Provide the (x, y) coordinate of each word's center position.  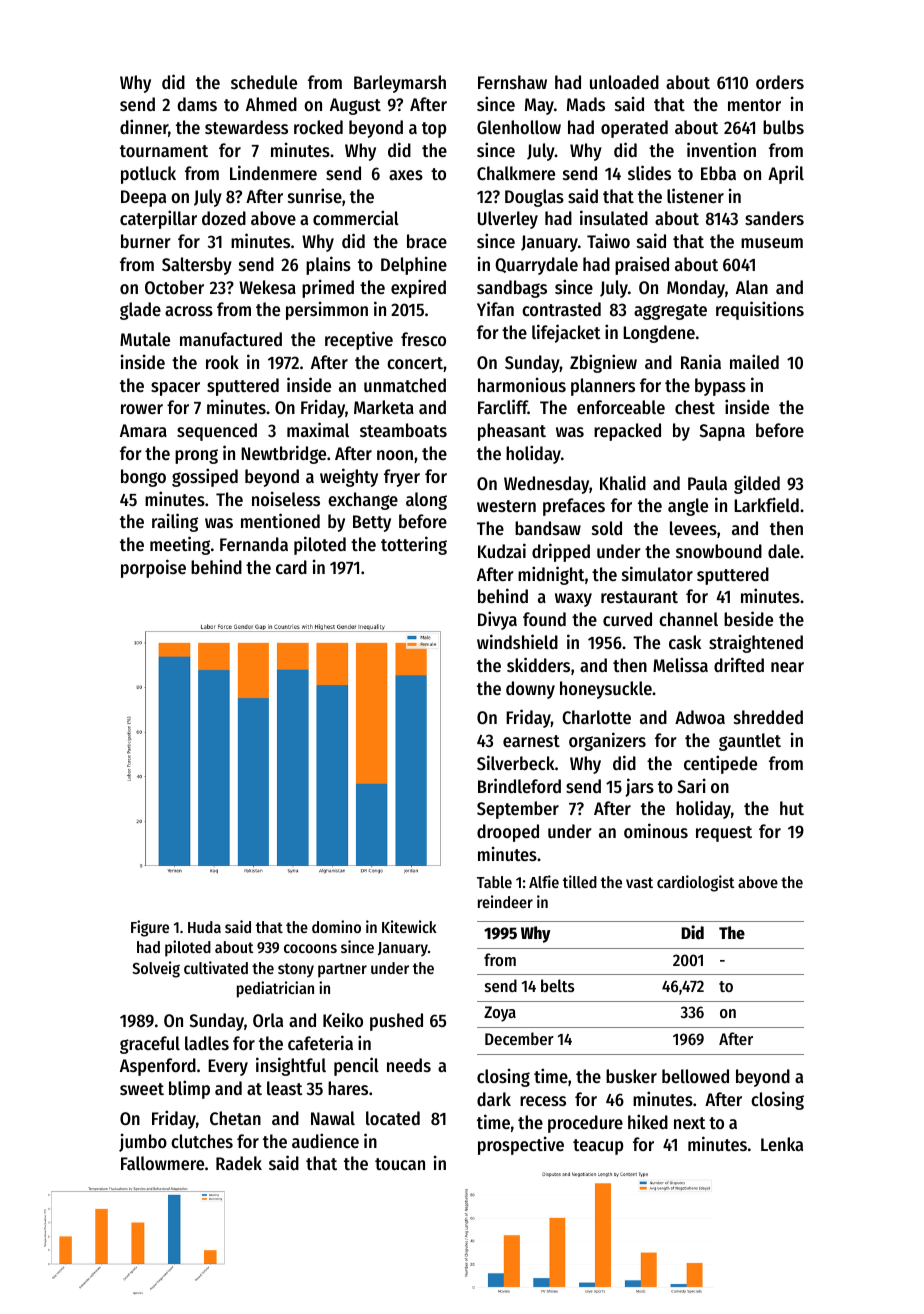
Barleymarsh (400, 84)
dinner (144, 126)
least (285, 1088)
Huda (204, 927)
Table (494, 882)
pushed (396, 1022)
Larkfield (766, 504)
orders (780, 82)
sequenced (217, 432)
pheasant (512, 432)
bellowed (695, 1076)
